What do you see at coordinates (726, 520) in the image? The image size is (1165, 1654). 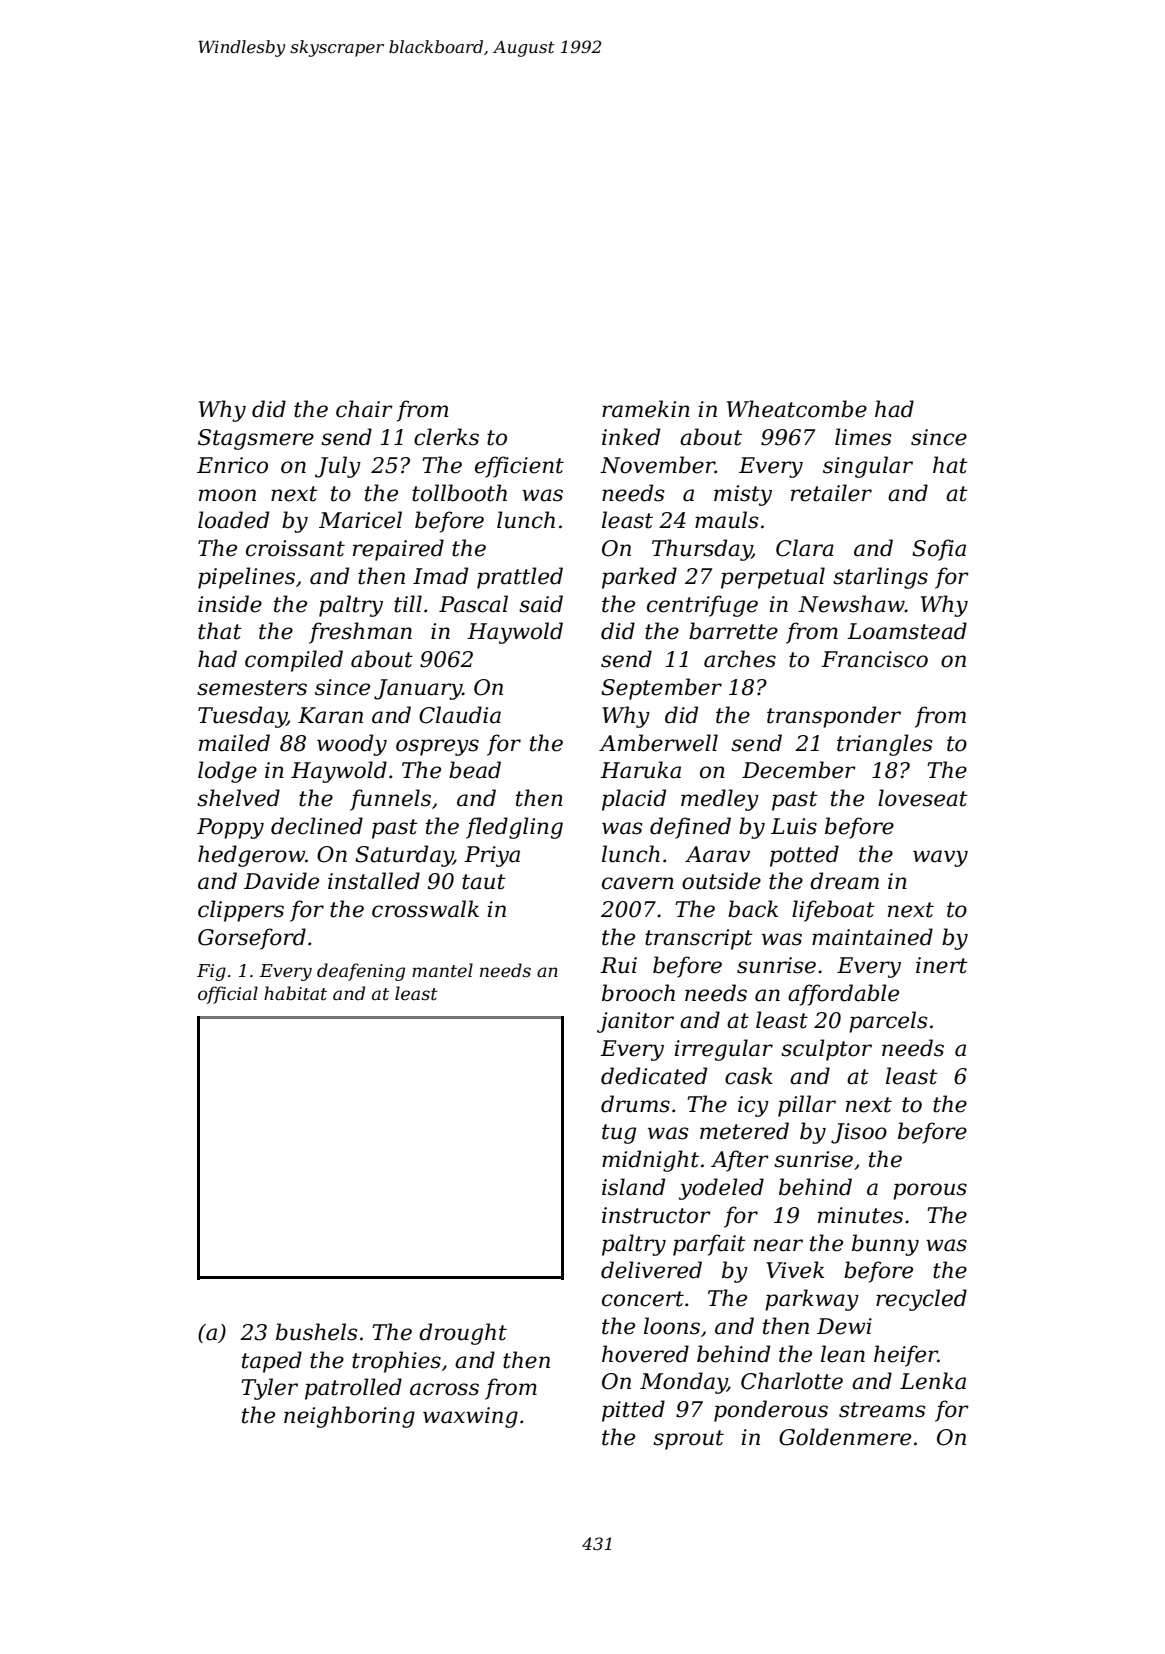 I see `mauls` at bounding box center [726, 520].
